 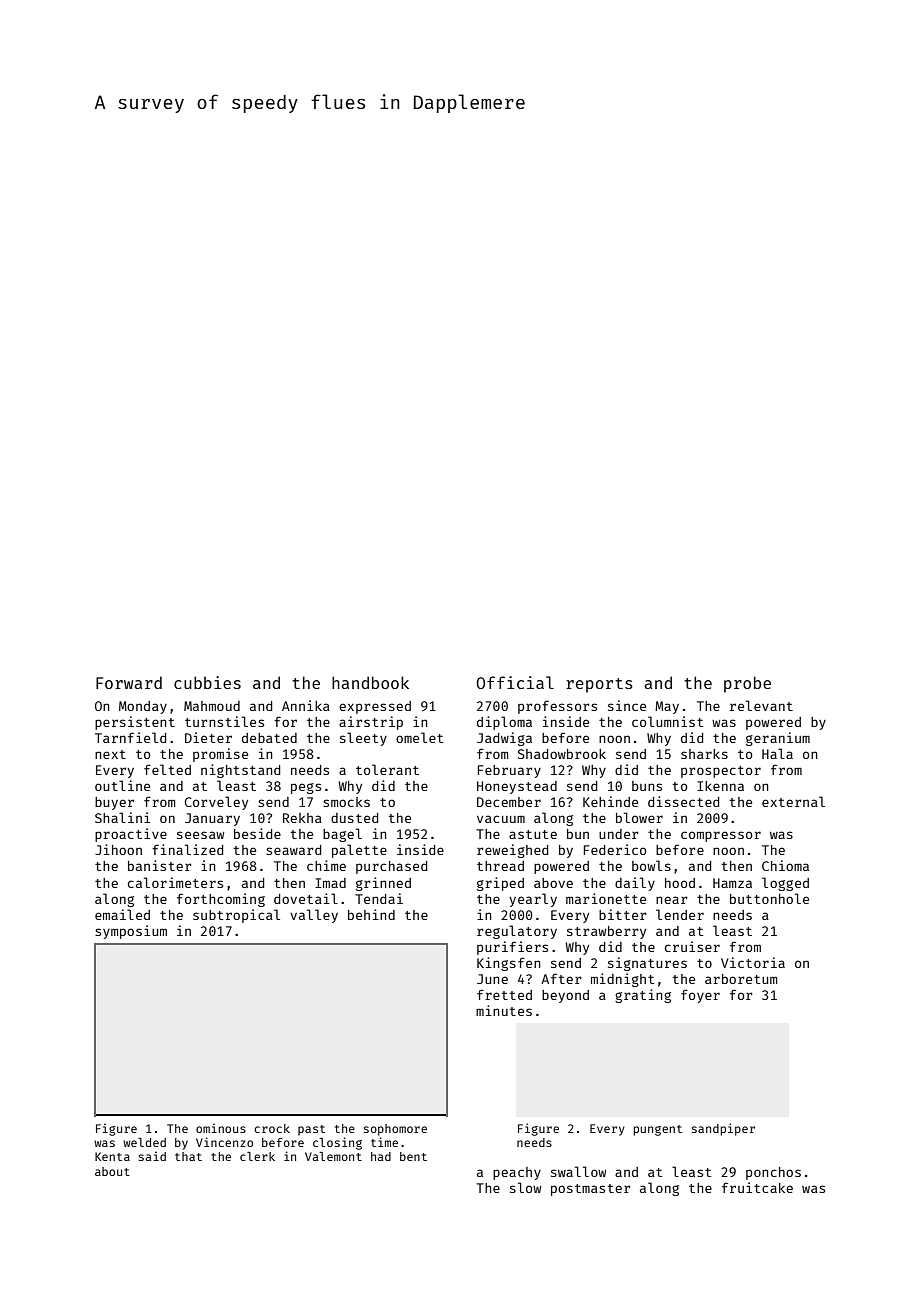 What do you see at coordinates (188, 1156) in the document?
I see `that` at bounding box center [188, 1156].
